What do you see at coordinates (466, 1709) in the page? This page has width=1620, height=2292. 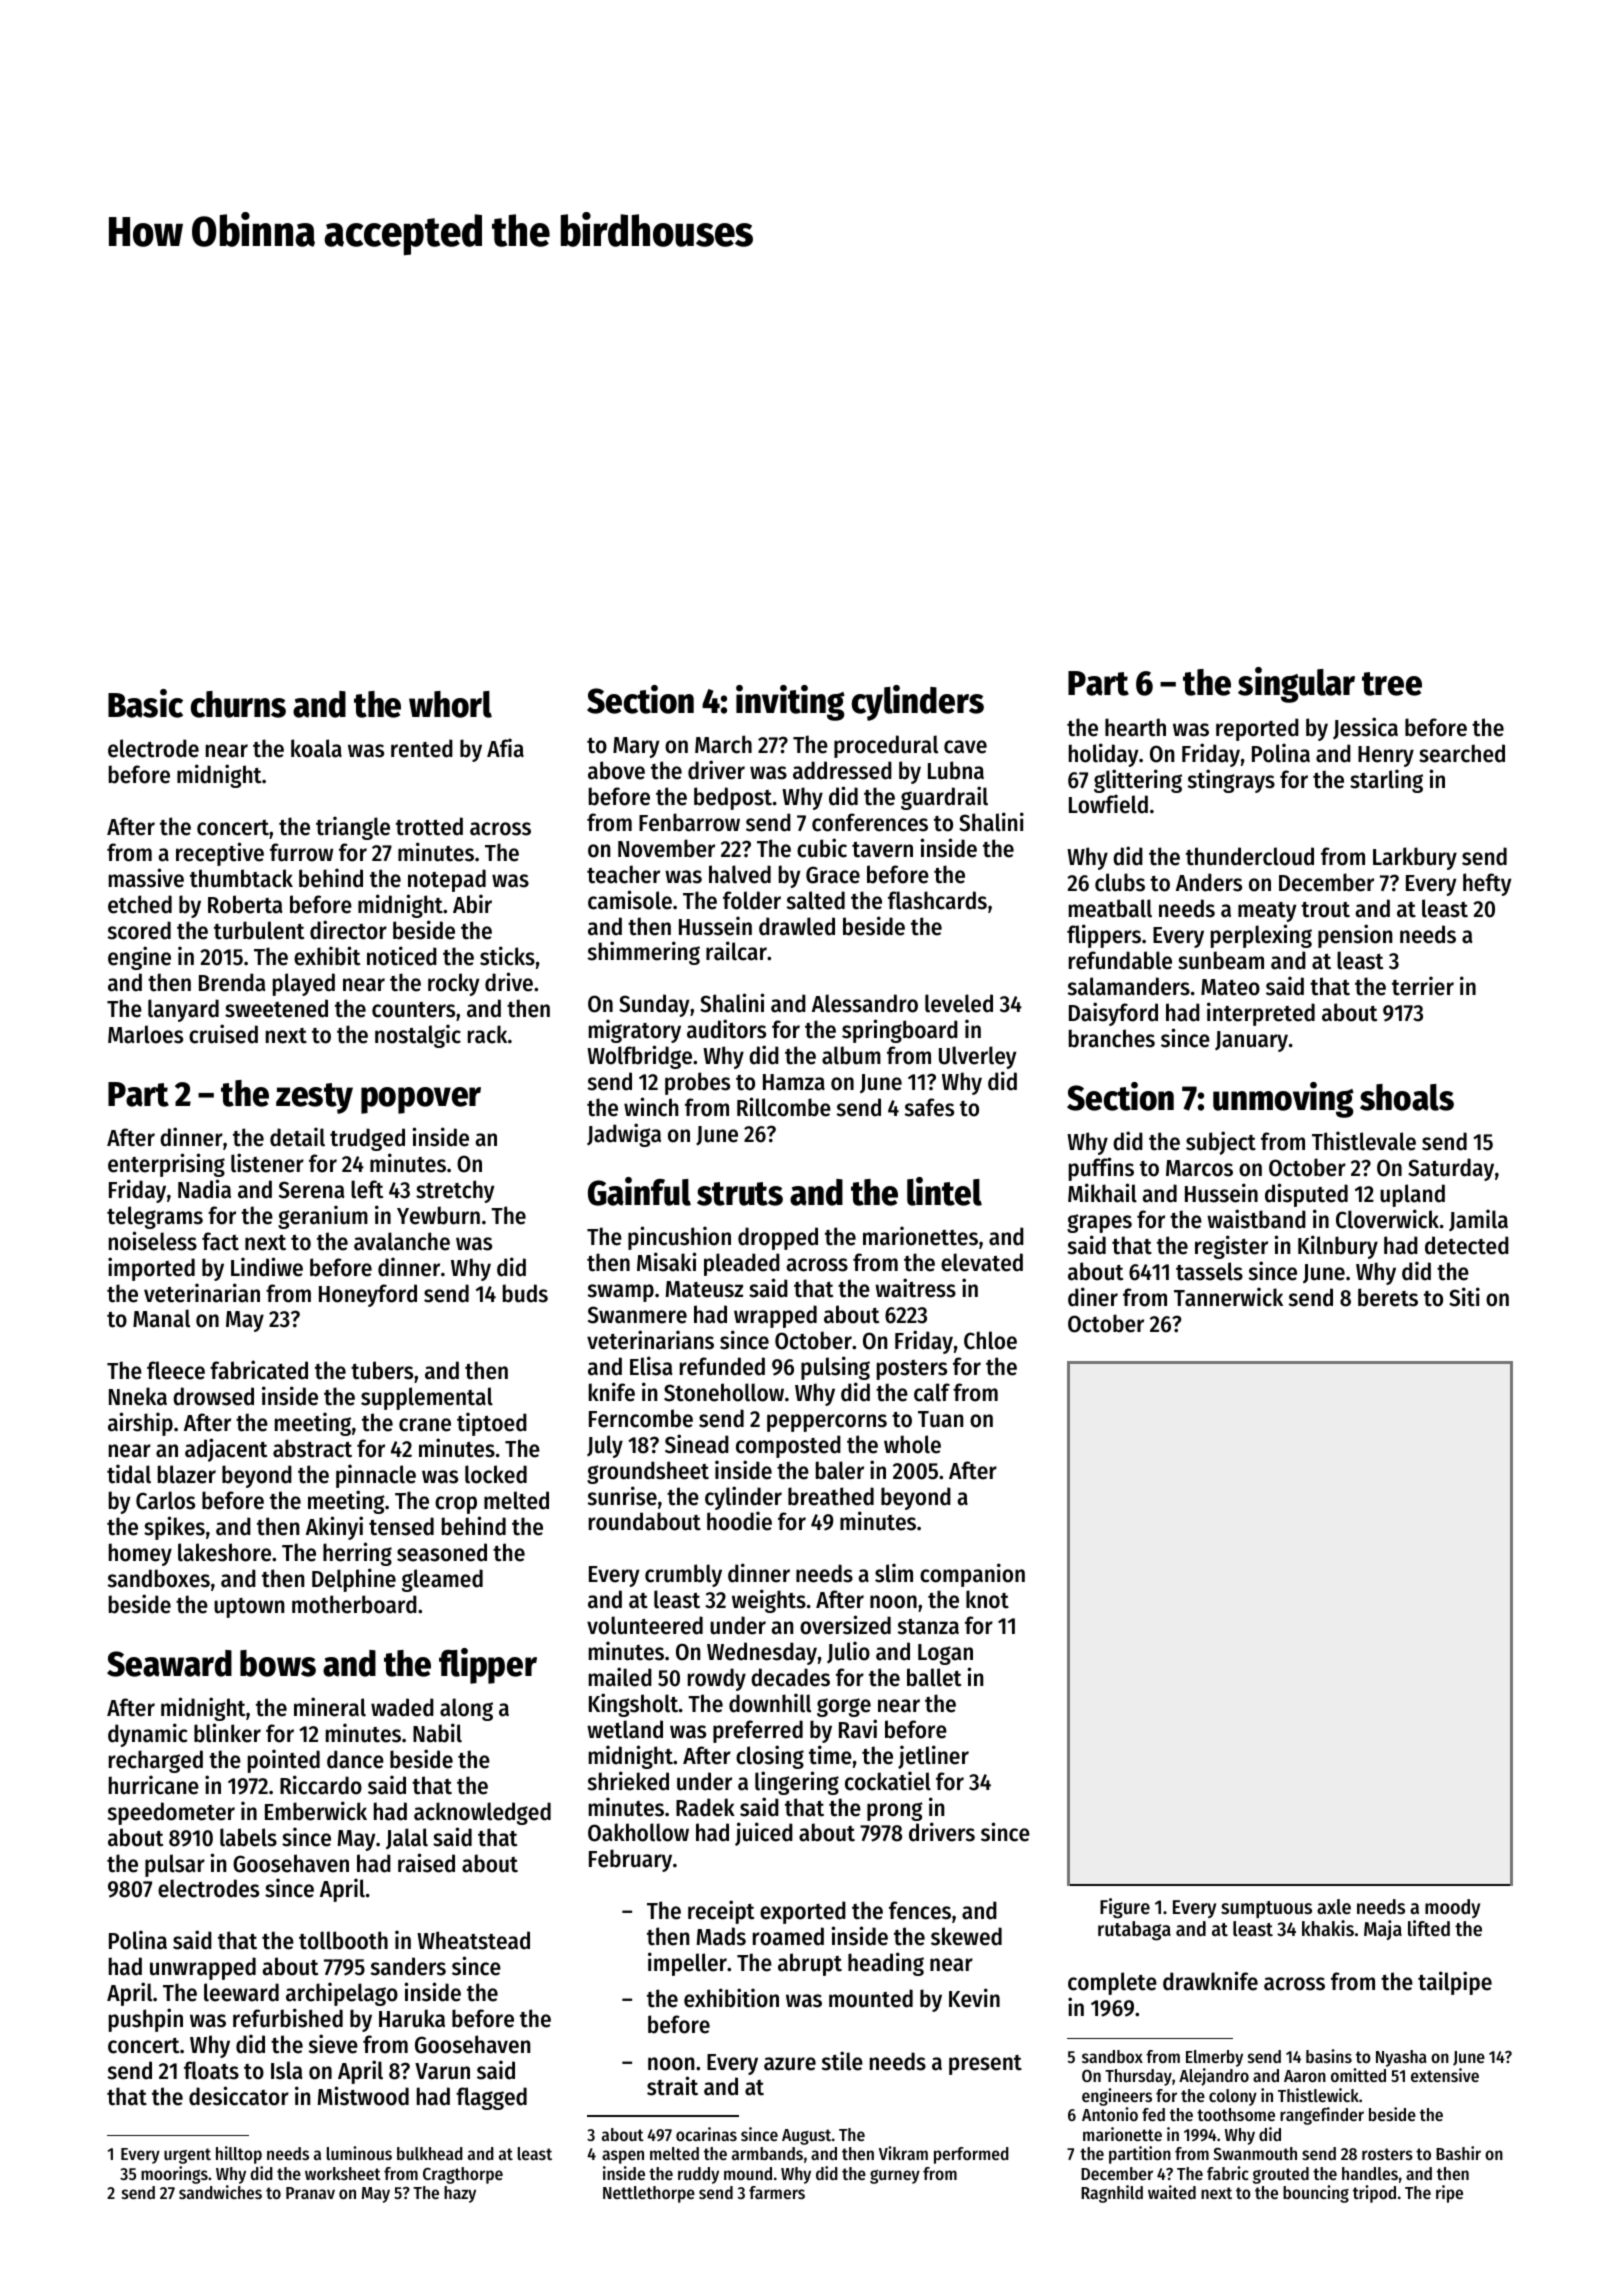 I see `along` at bounding box center [466, 1709].
